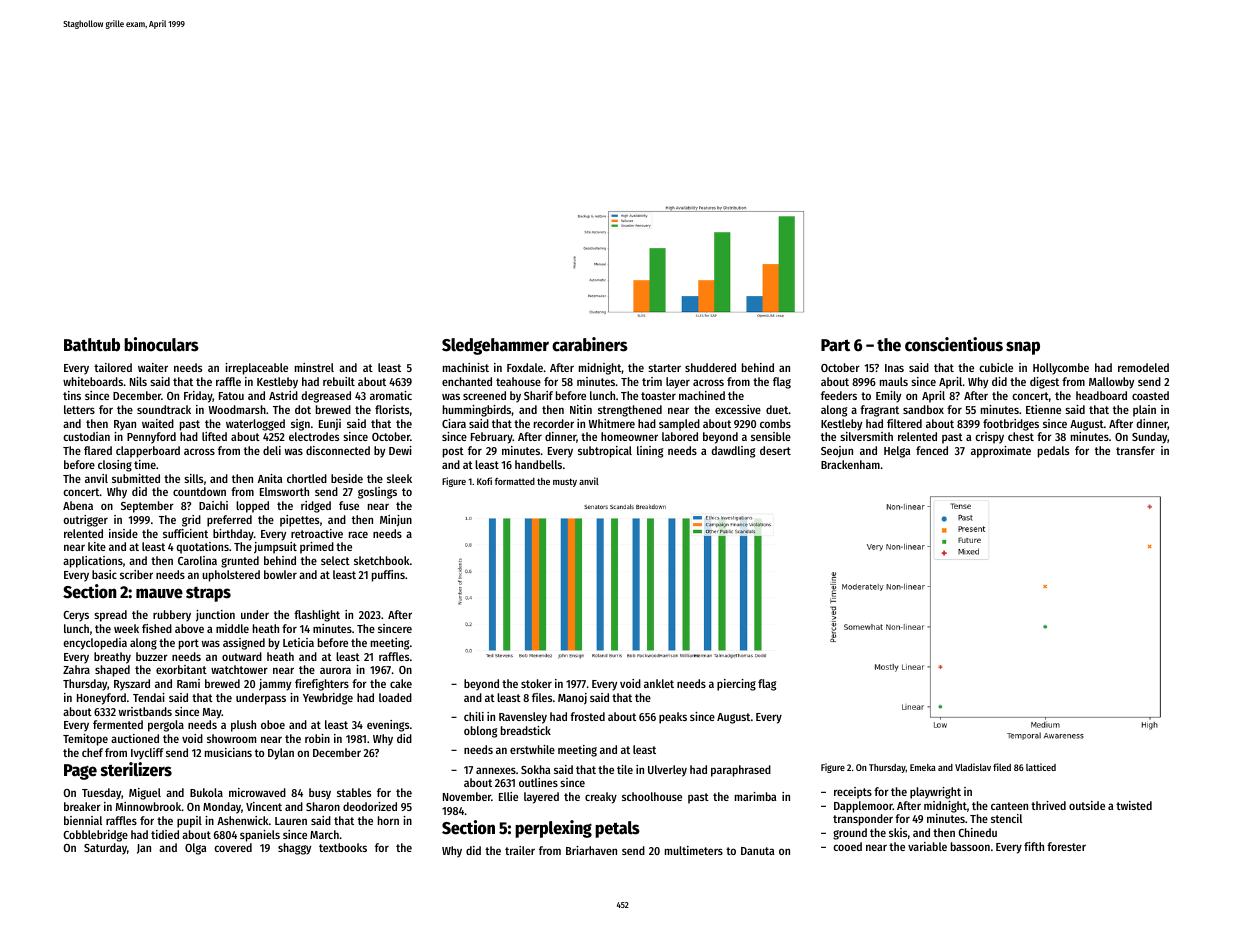  Describe the element at coordinates (1034, 846) in the page. I see `fifth` at that location.
